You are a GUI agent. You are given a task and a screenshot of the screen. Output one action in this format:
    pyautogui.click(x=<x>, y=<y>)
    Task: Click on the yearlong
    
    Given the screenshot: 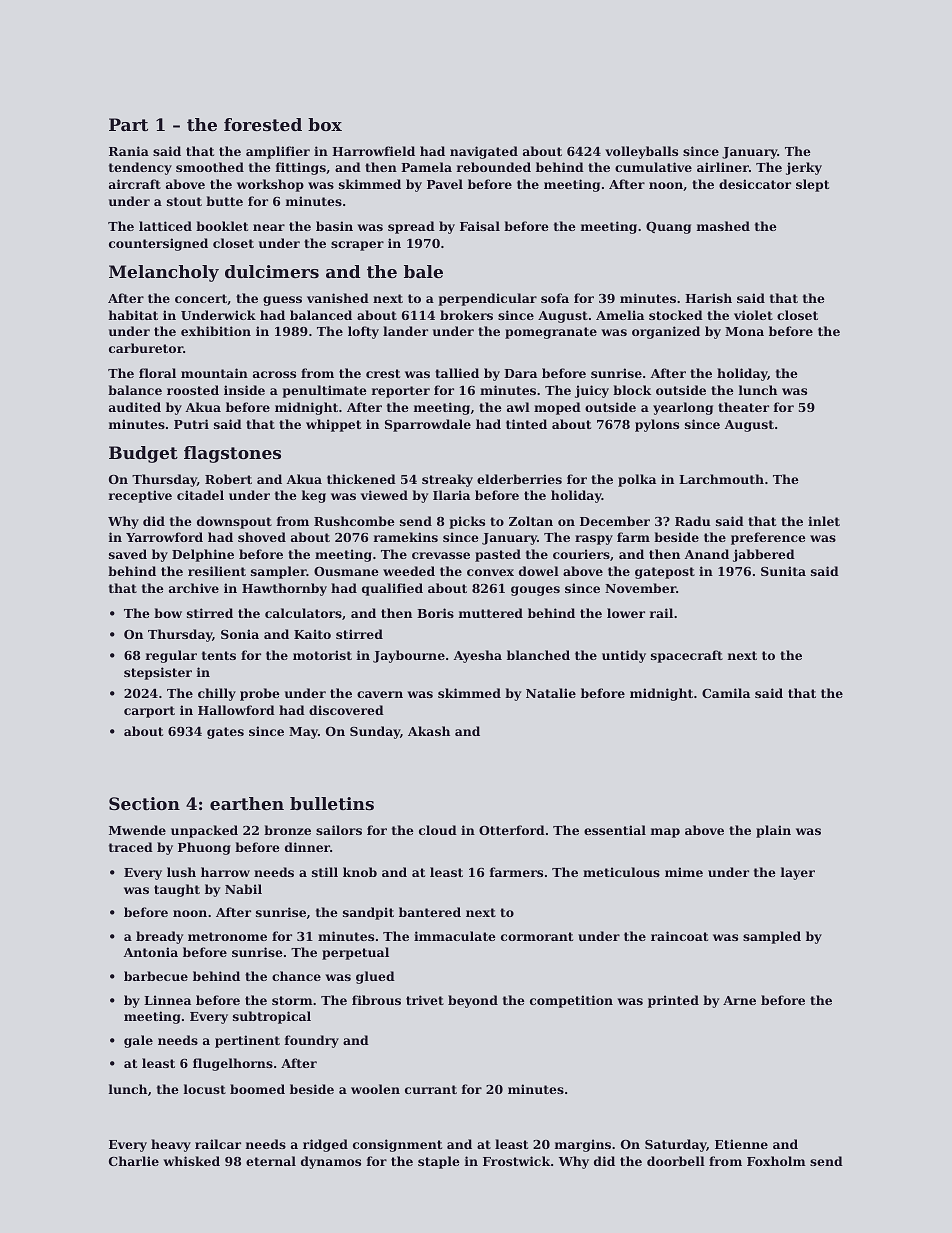 What is the action you would take?
    pyautogui.click(x=683, y=408)
